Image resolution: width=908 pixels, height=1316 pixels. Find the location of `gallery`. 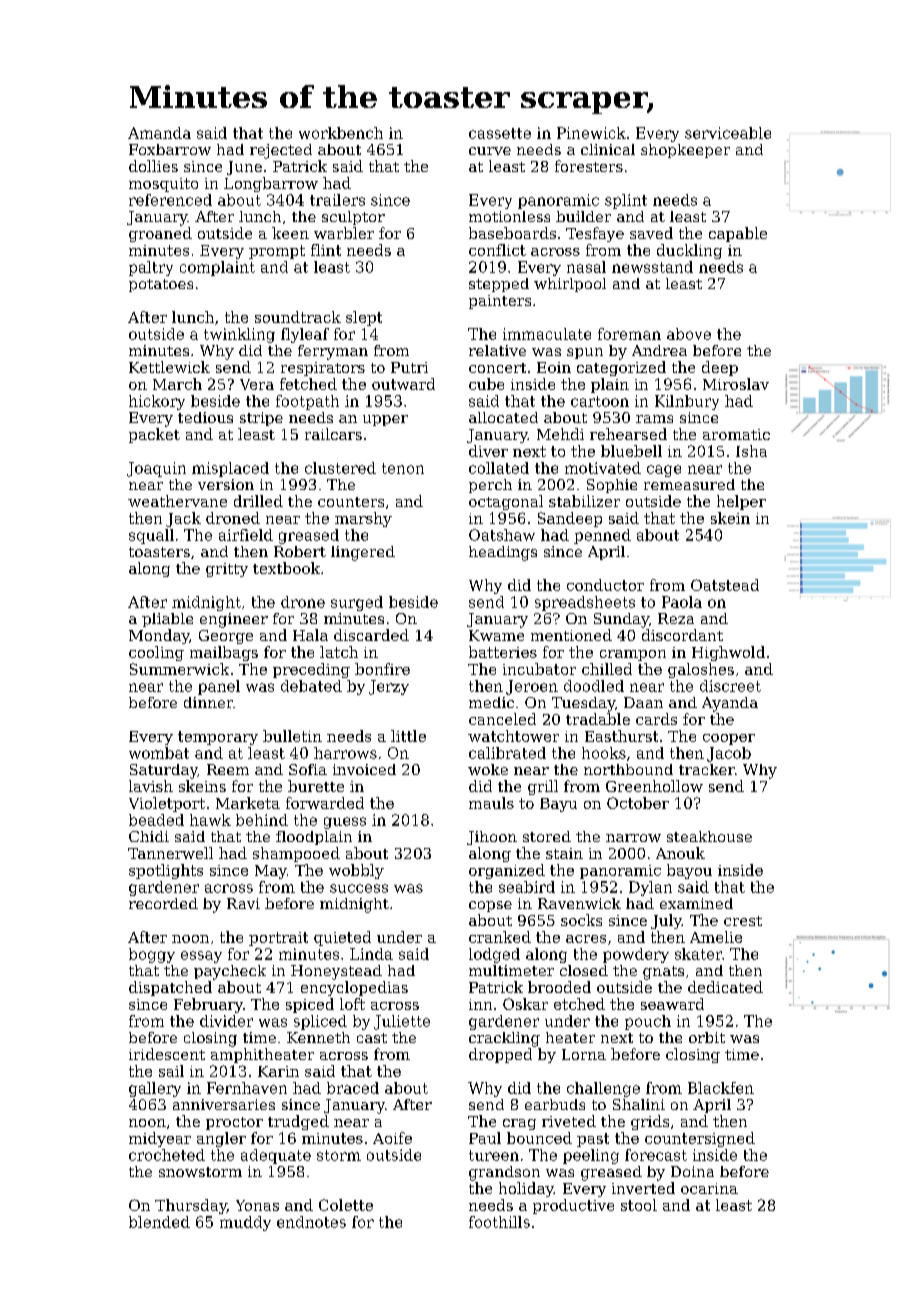

gallery is located at coordinates (155, 1089).
